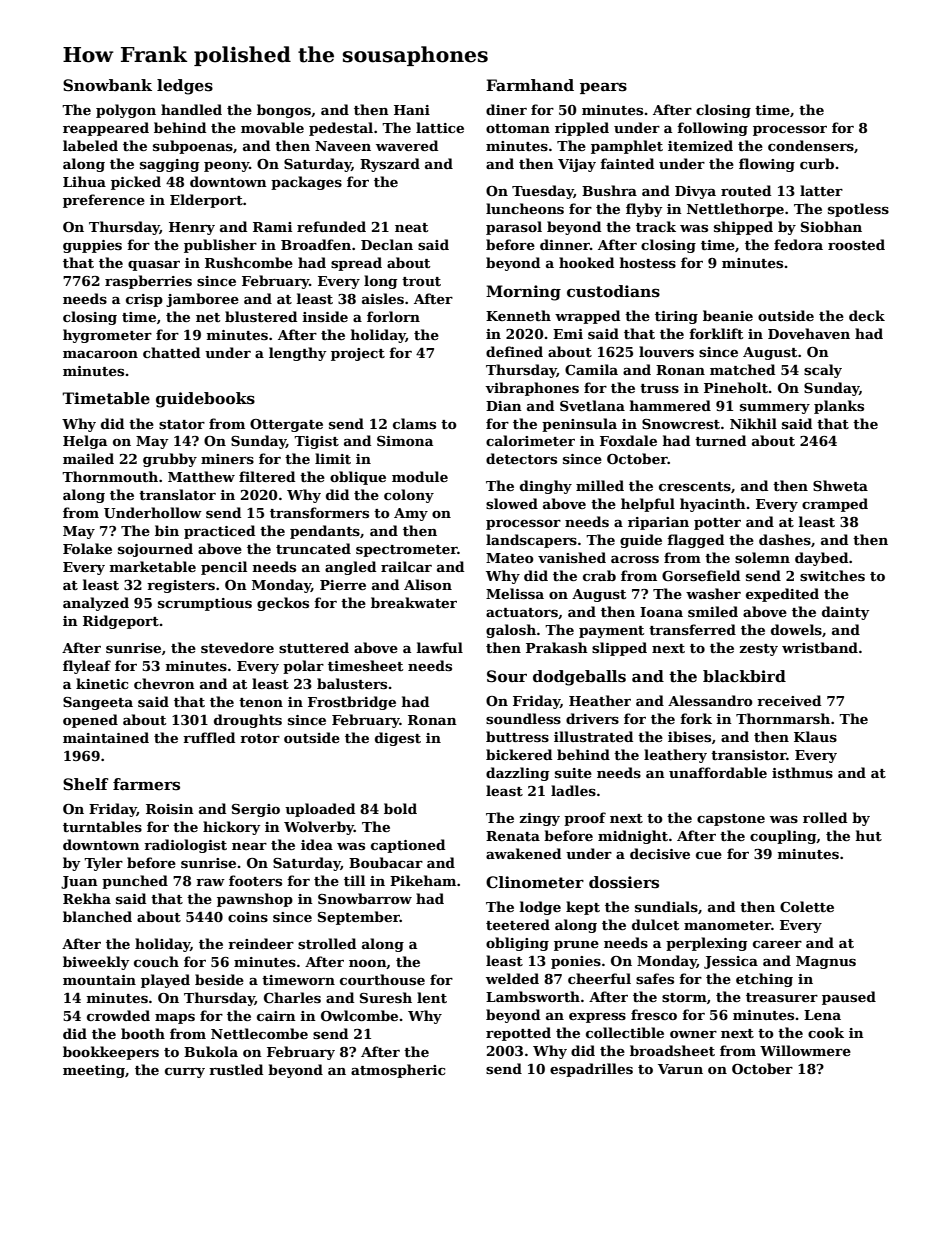 The width and height of the screenshot is (952, 1233). What do you see at coordinates (98, 703) in the screenshot?
I see `Sangeeta` at bounding box center [98, 703].
